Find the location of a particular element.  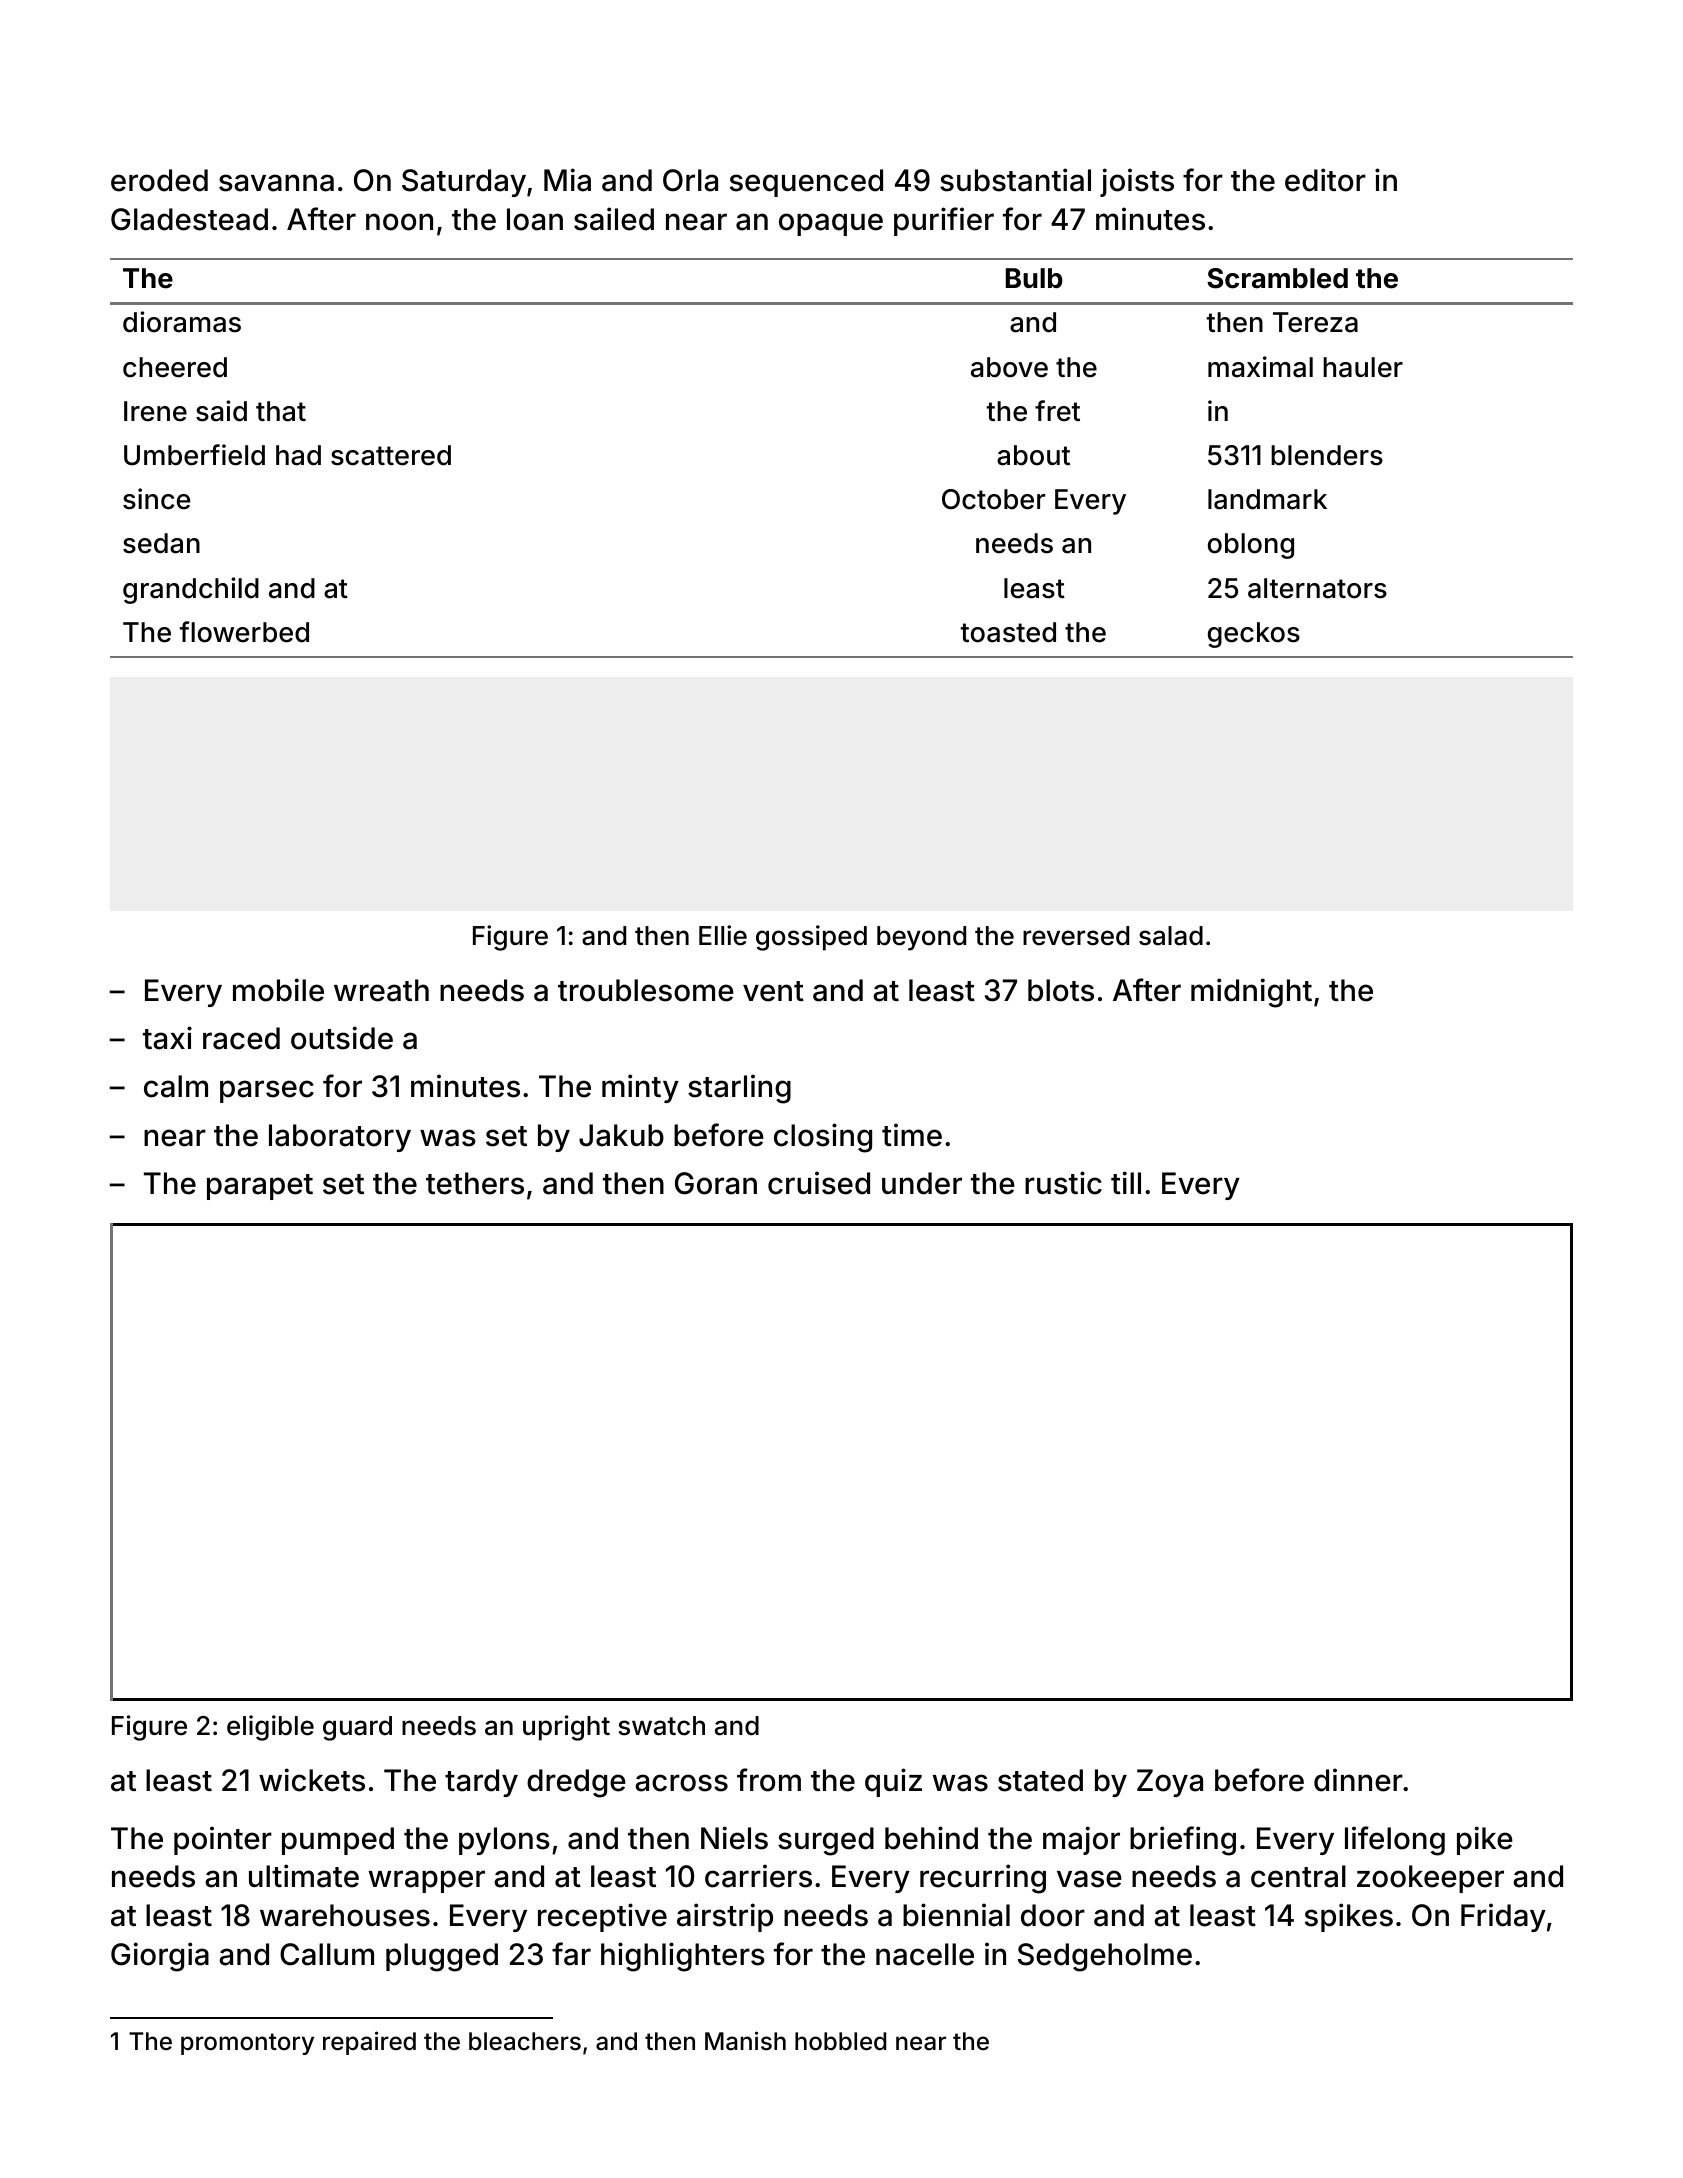

editor is located at coordinates (1325, 180).
